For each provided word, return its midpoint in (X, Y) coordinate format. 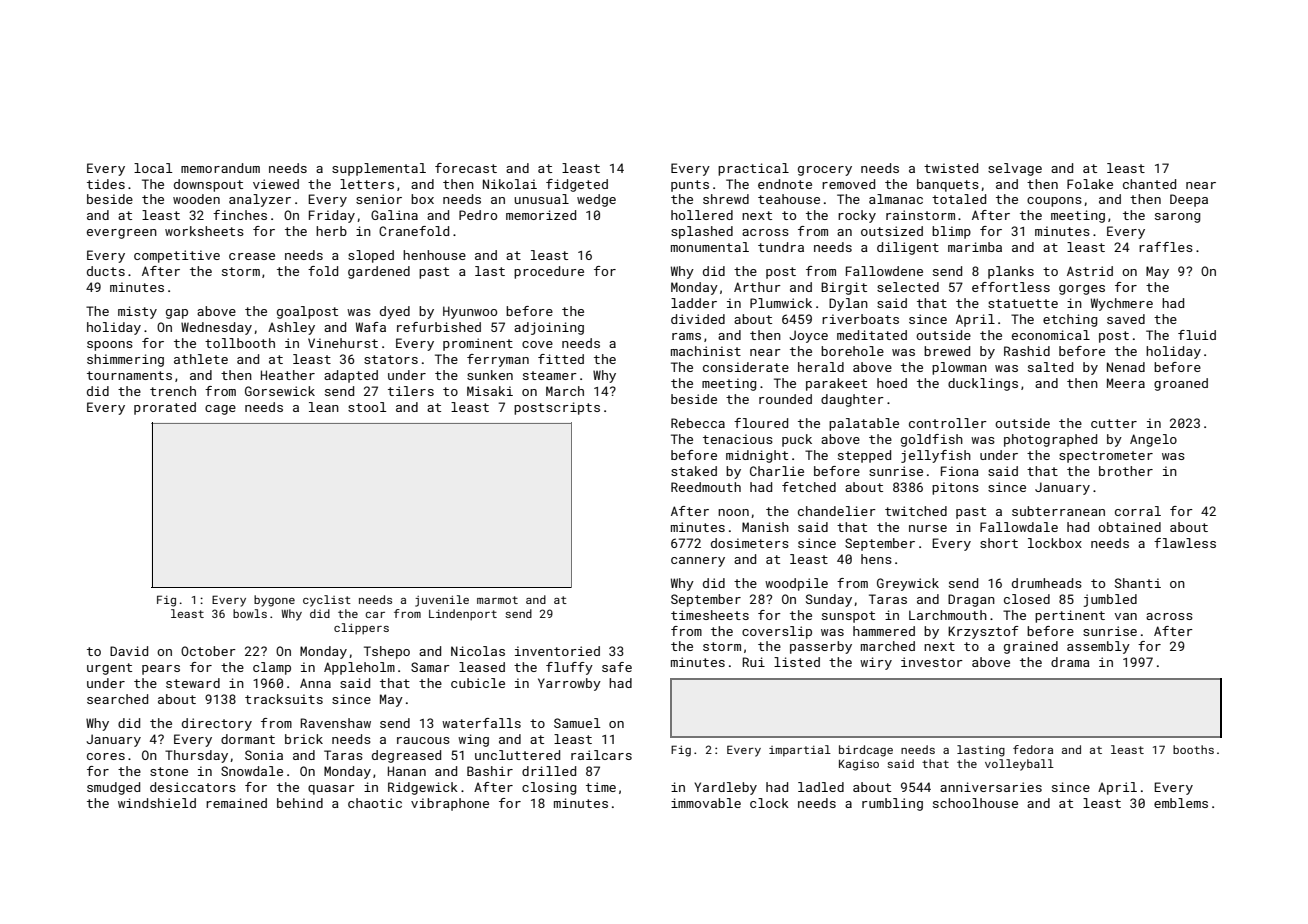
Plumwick (781, 303)
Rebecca (698, 423)
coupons (1054, 202)
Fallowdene (884, 271)
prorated (165, 408)
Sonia (264, 755)
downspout (208, 185)
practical (753, 169)
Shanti (1138, 583)
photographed (1050, 440)
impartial (800, 751)
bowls (250, 613)
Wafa (371, 327)
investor (932, 662)
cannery (698, 562)
